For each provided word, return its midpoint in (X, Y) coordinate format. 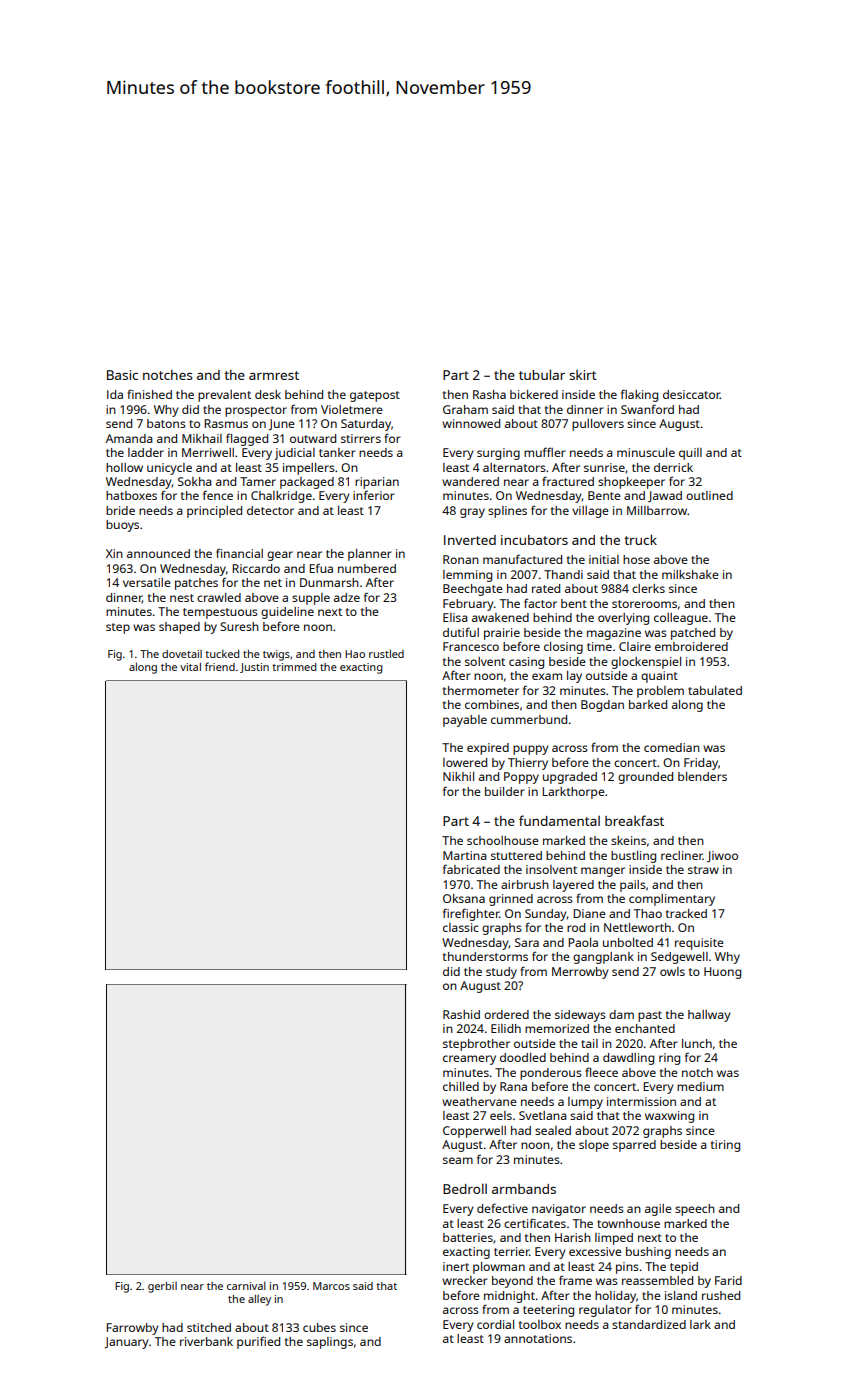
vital (190, 666)
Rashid (461, 1014)
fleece (601, 1072)
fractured (568, 481)
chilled (461, 1086)
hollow (124, 467)
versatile (147, 582)
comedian (672, 747)
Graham (465, 409)
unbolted (628, 942)
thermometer (481, 690)
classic (461, 927)
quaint (659, 677)
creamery (469, 1060)
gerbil (162, 1287)
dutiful (461, 632)
